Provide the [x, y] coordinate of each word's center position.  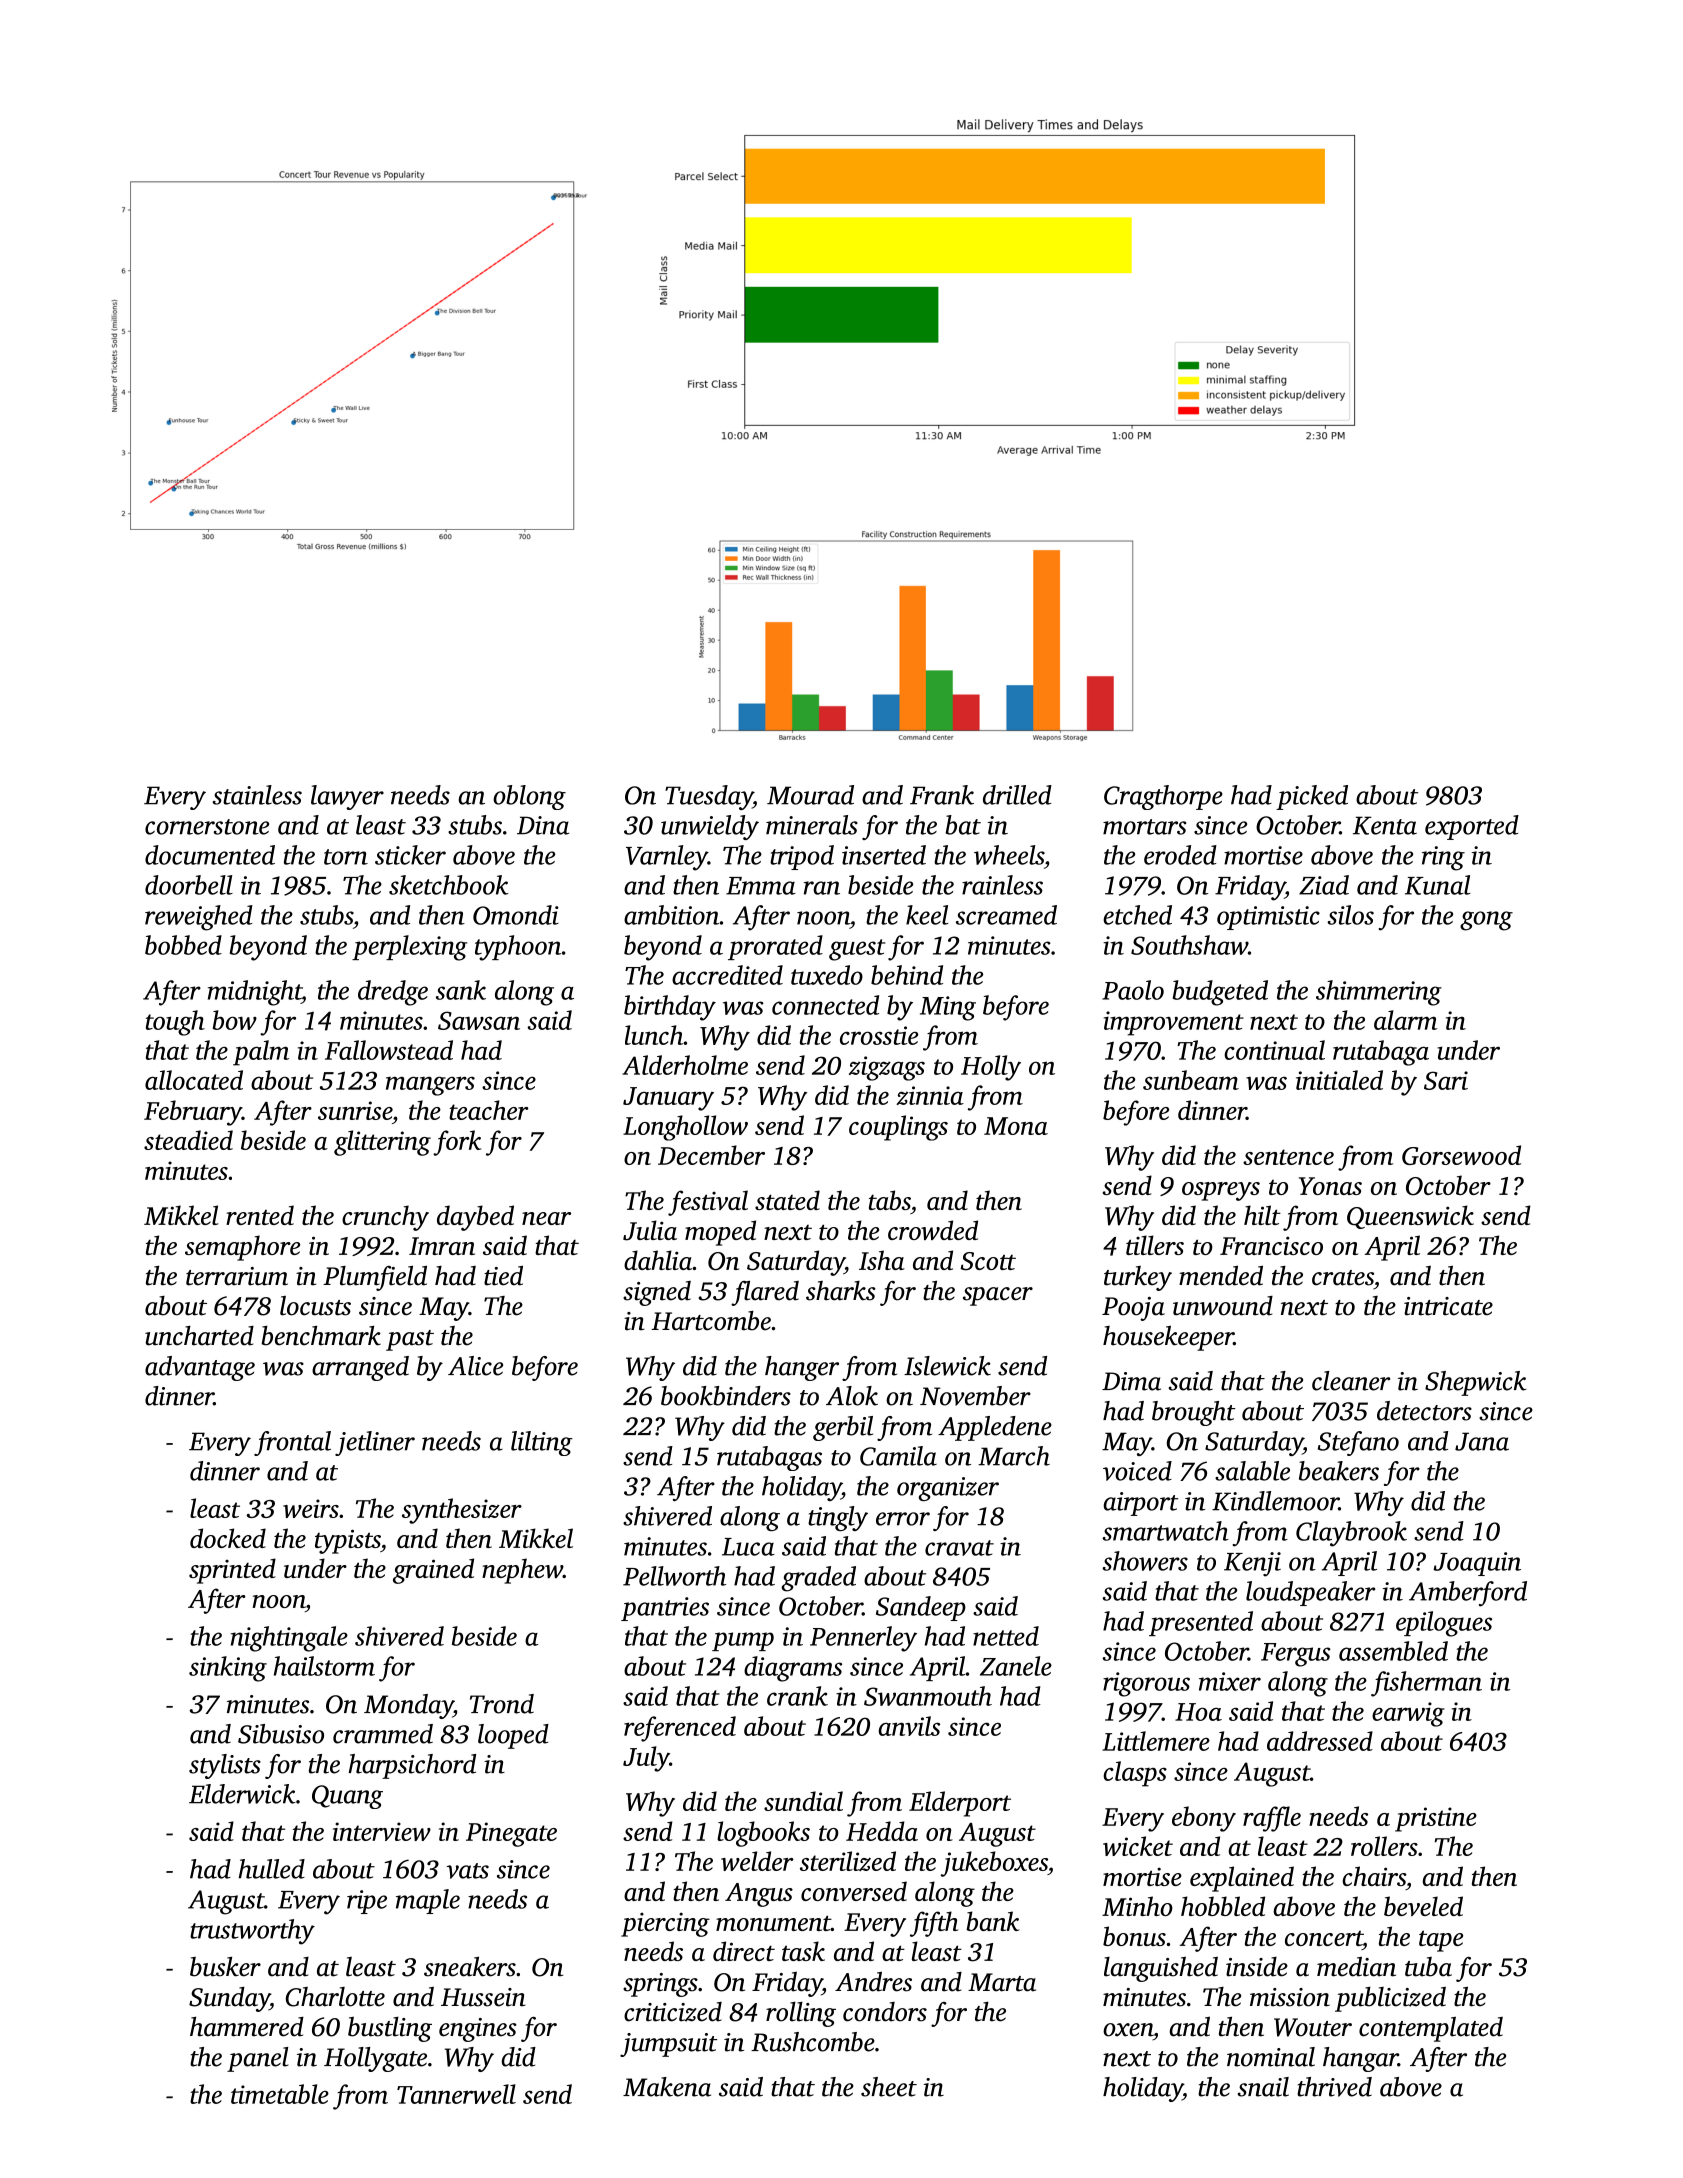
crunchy [385, 1218]
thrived [1334, 2087]
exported [1472, 827]
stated [787, 1200]
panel [258, 2059]
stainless [257, 795]
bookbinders [726, 1396]
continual [1274, 1050]
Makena [667, 2087]
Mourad [810, 795]
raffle [1272, 1819]
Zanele [1016, 1666]
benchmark [321, 1336]
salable [1252, 1471]
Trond [502, 1704]
